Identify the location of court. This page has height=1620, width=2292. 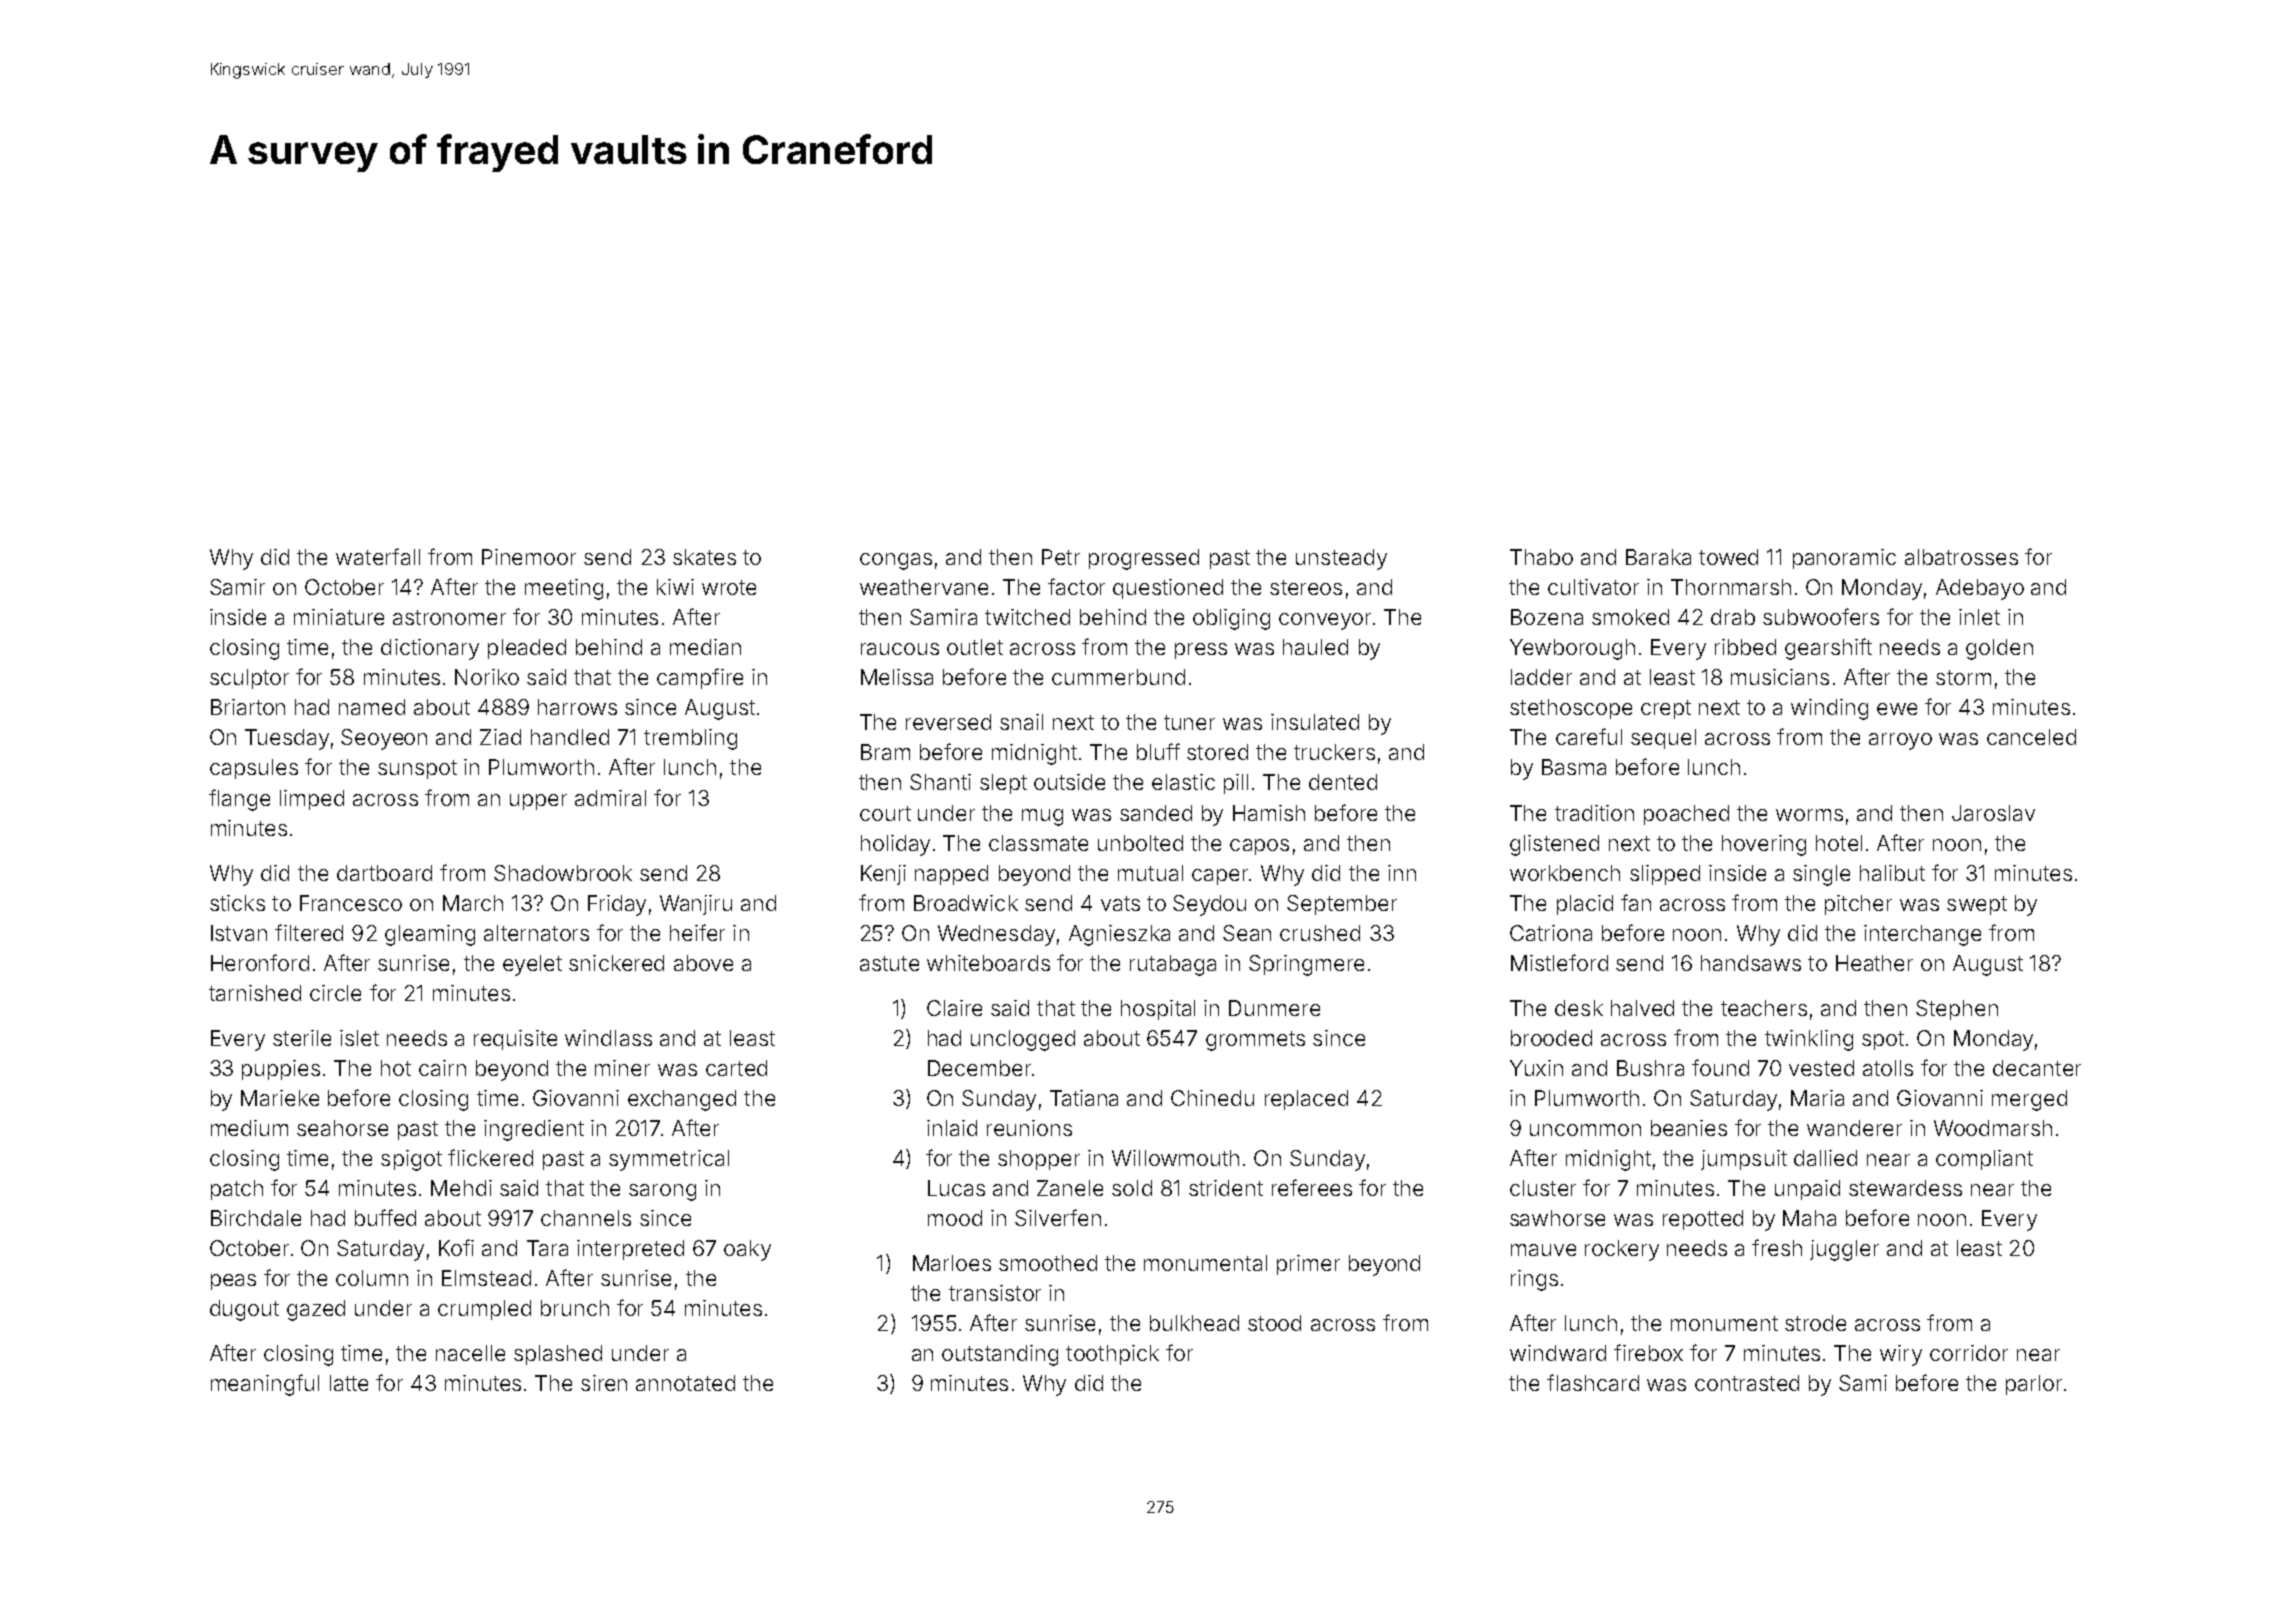
(885, 813).
